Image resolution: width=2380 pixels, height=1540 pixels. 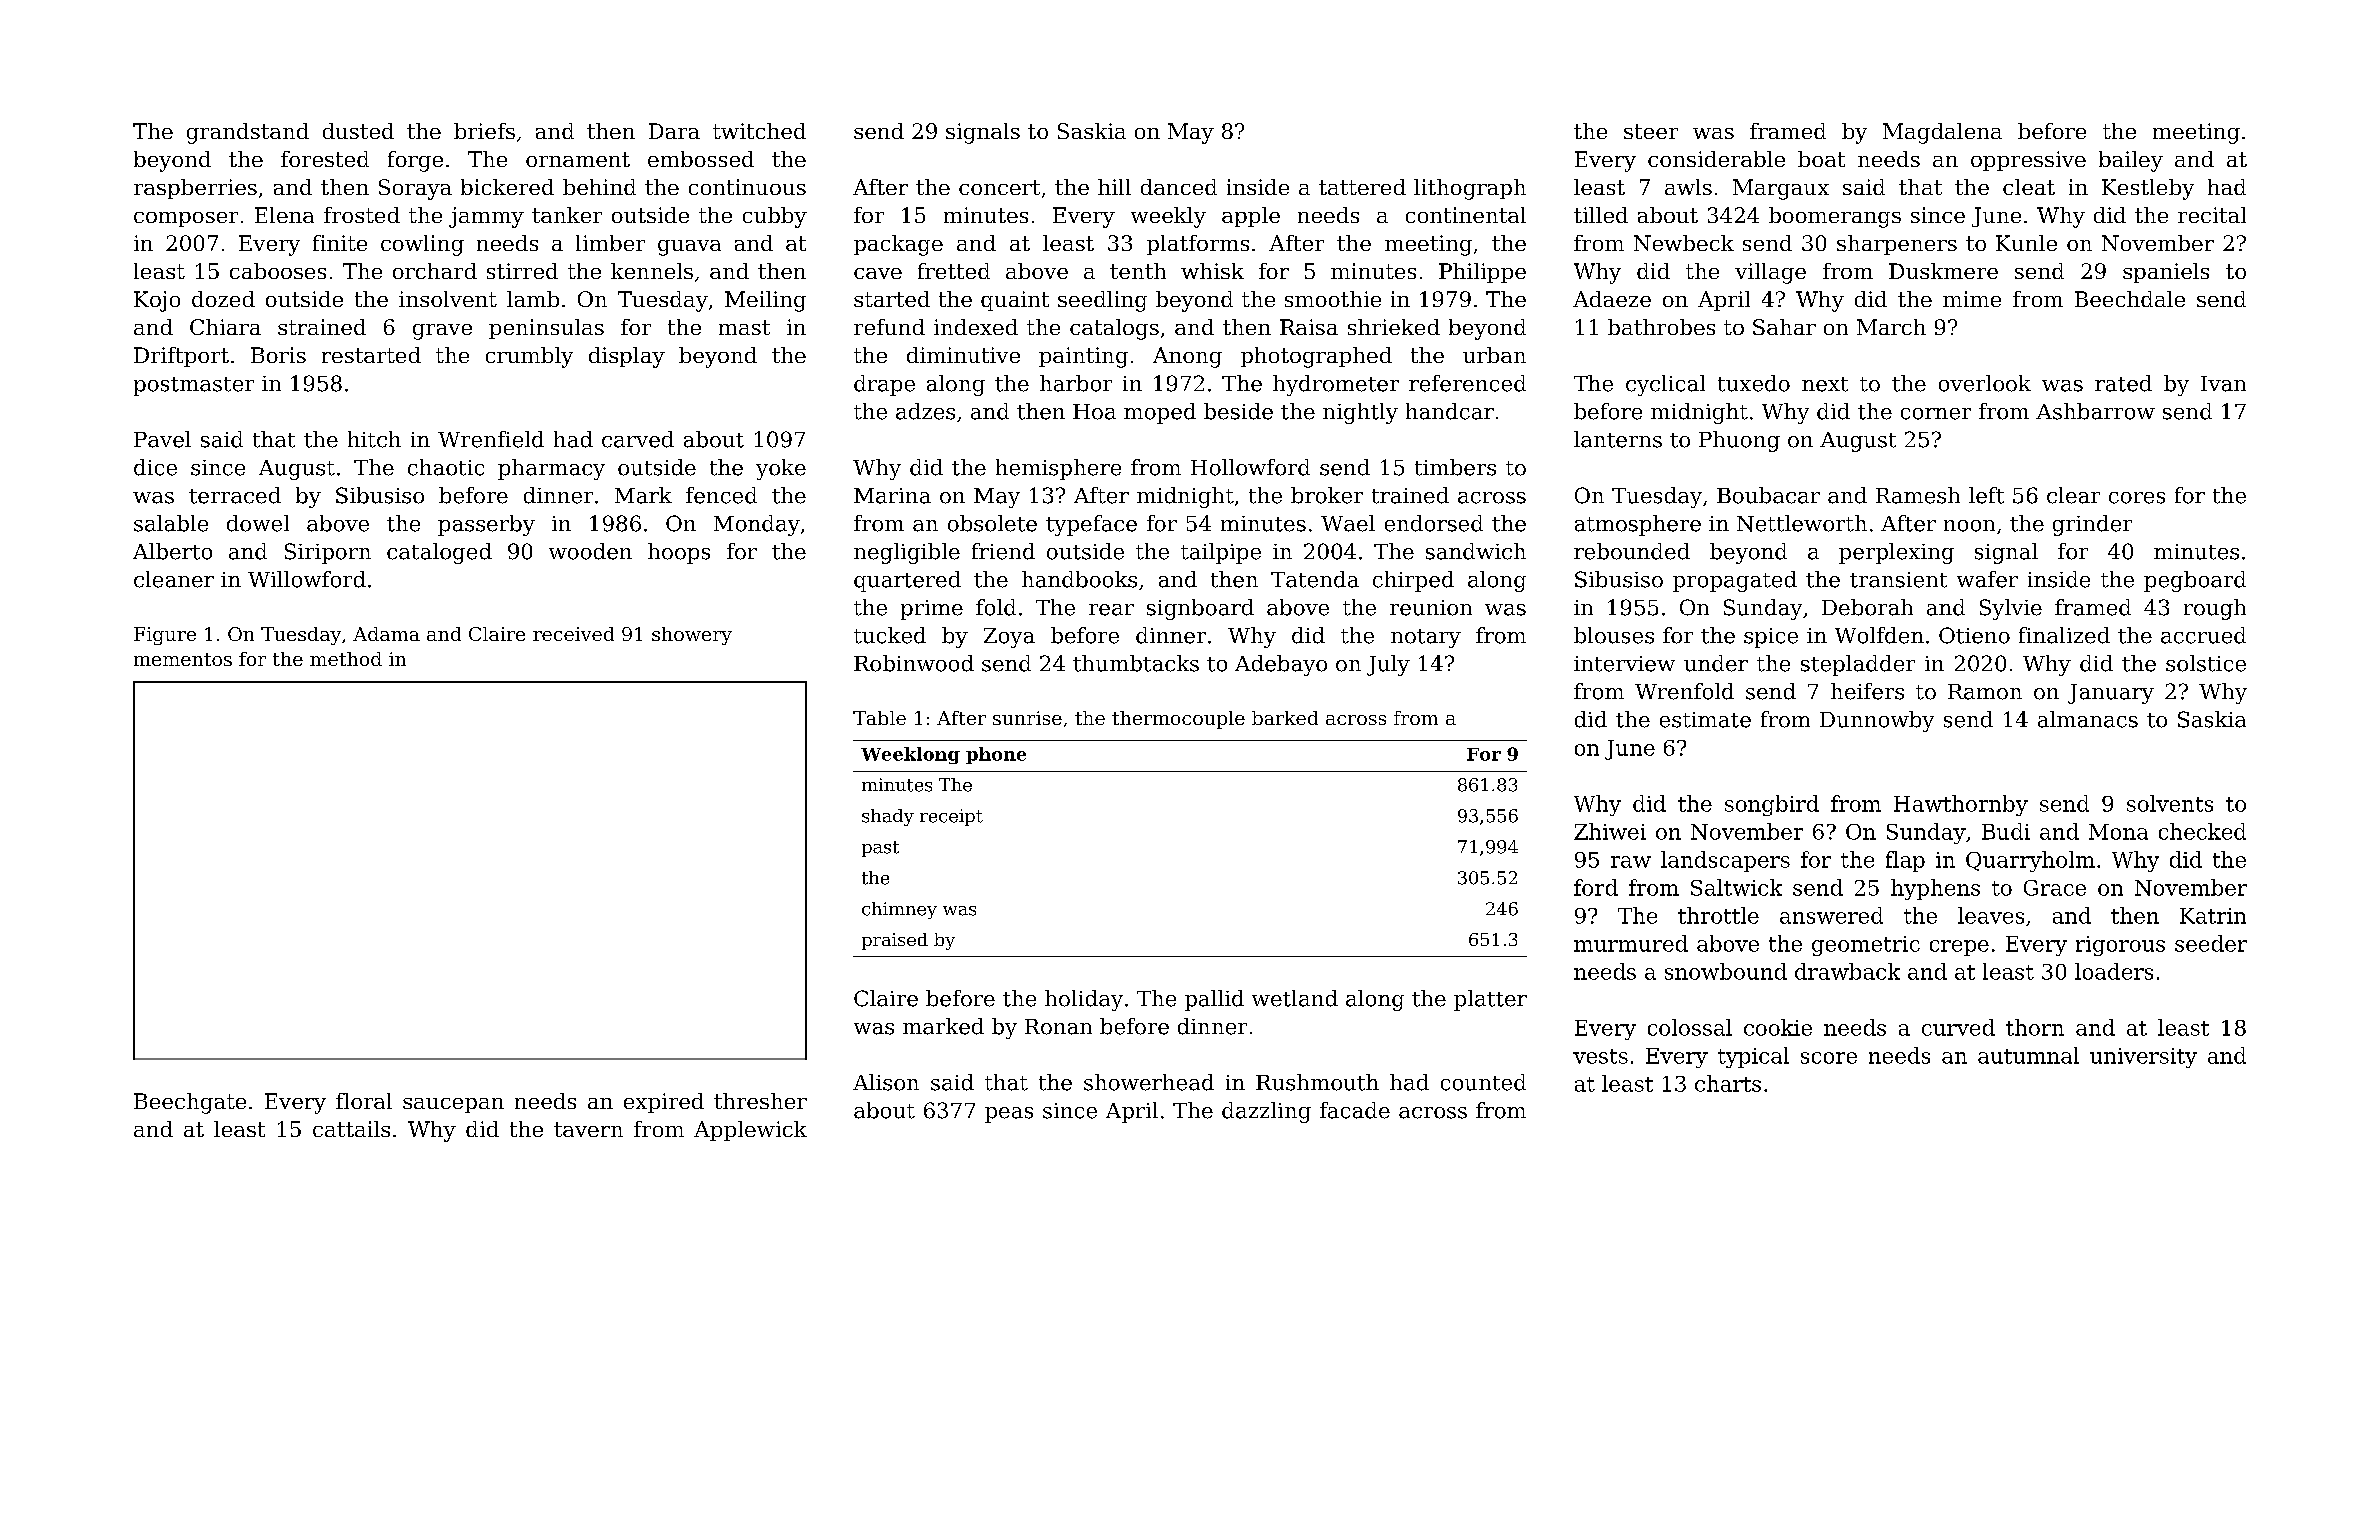 I want to click on quaint, so click(x=1015, y=301).
